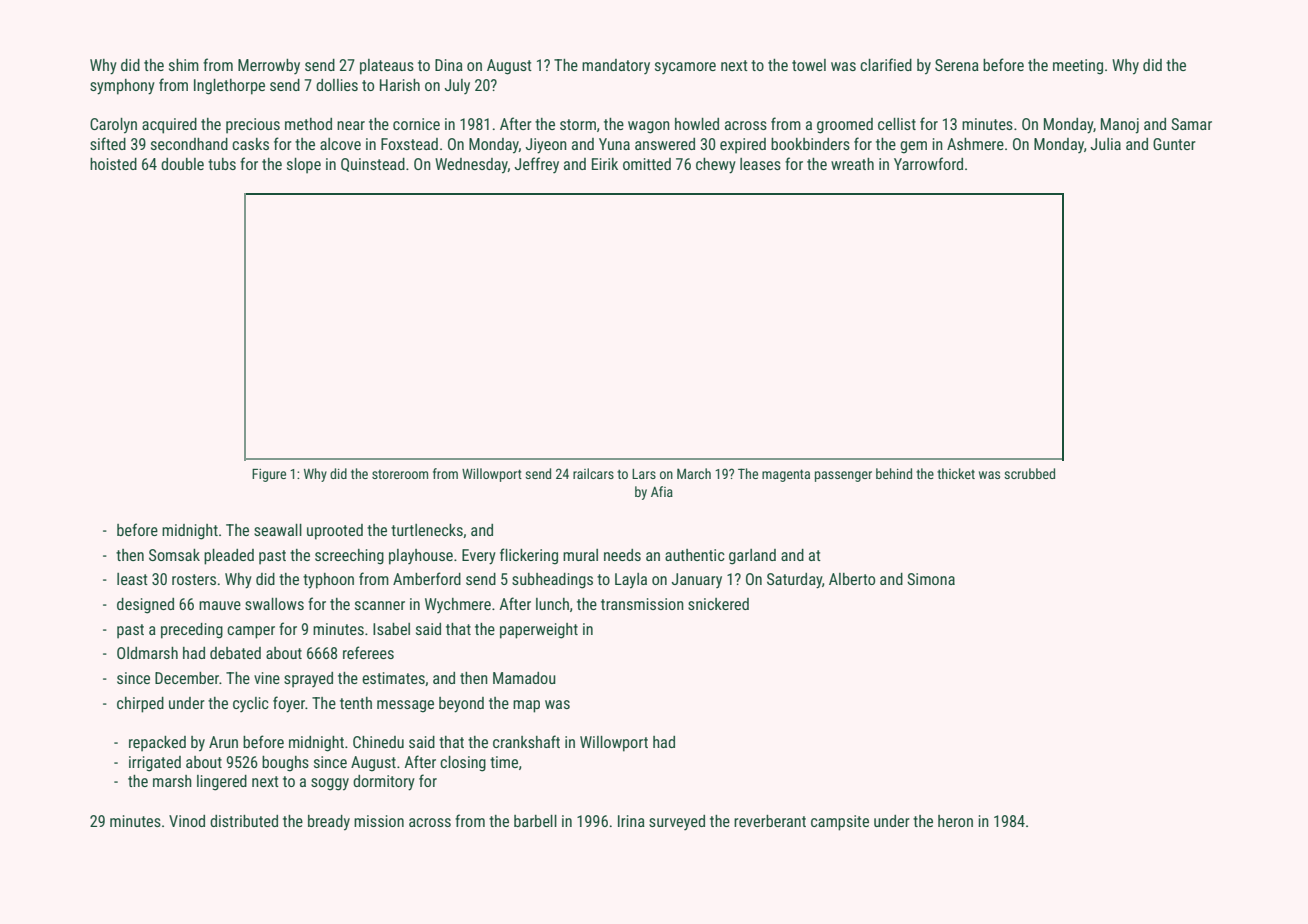 This document has height=924, width=1308. I want to click on Inglethorpe, so click(229, 87).
